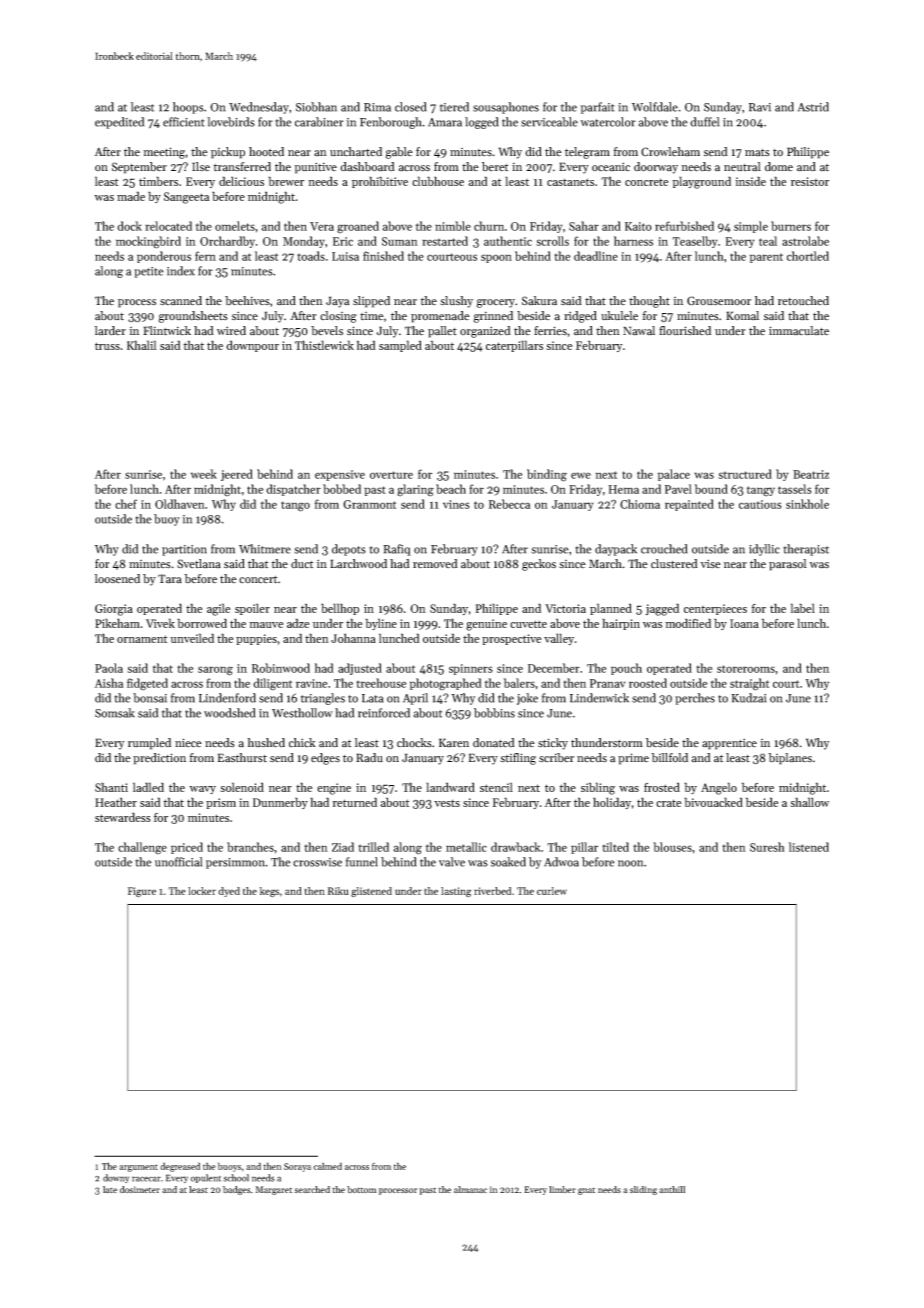 Image resolution: width=924 pixels, height=1308 pixels. What do you see at coordinates (259, 108) in the screenshot?
I see `Wednesday` at bounding box center [259, 108].
